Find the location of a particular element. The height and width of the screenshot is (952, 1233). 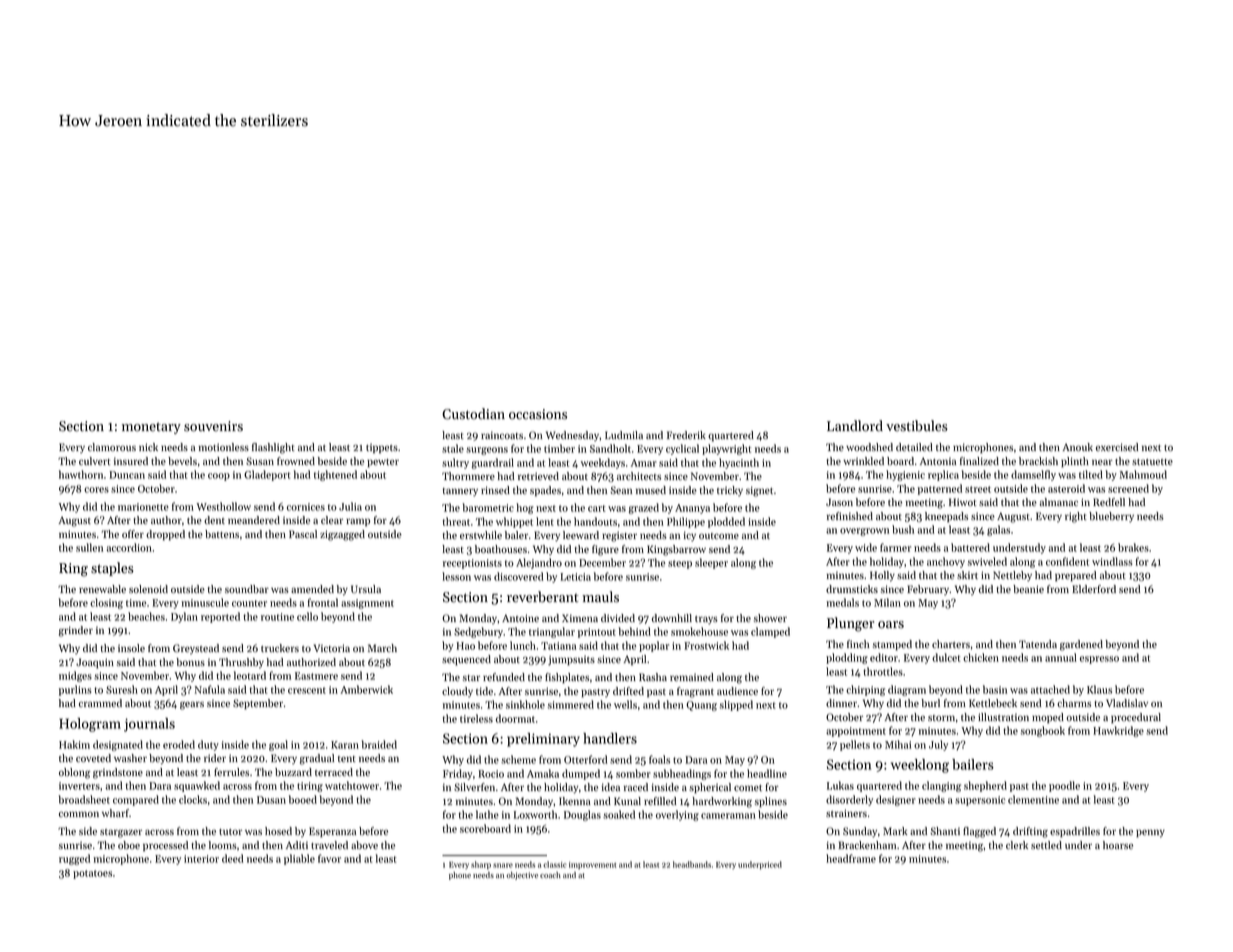

sultry is located at coordinates (455, 463).
